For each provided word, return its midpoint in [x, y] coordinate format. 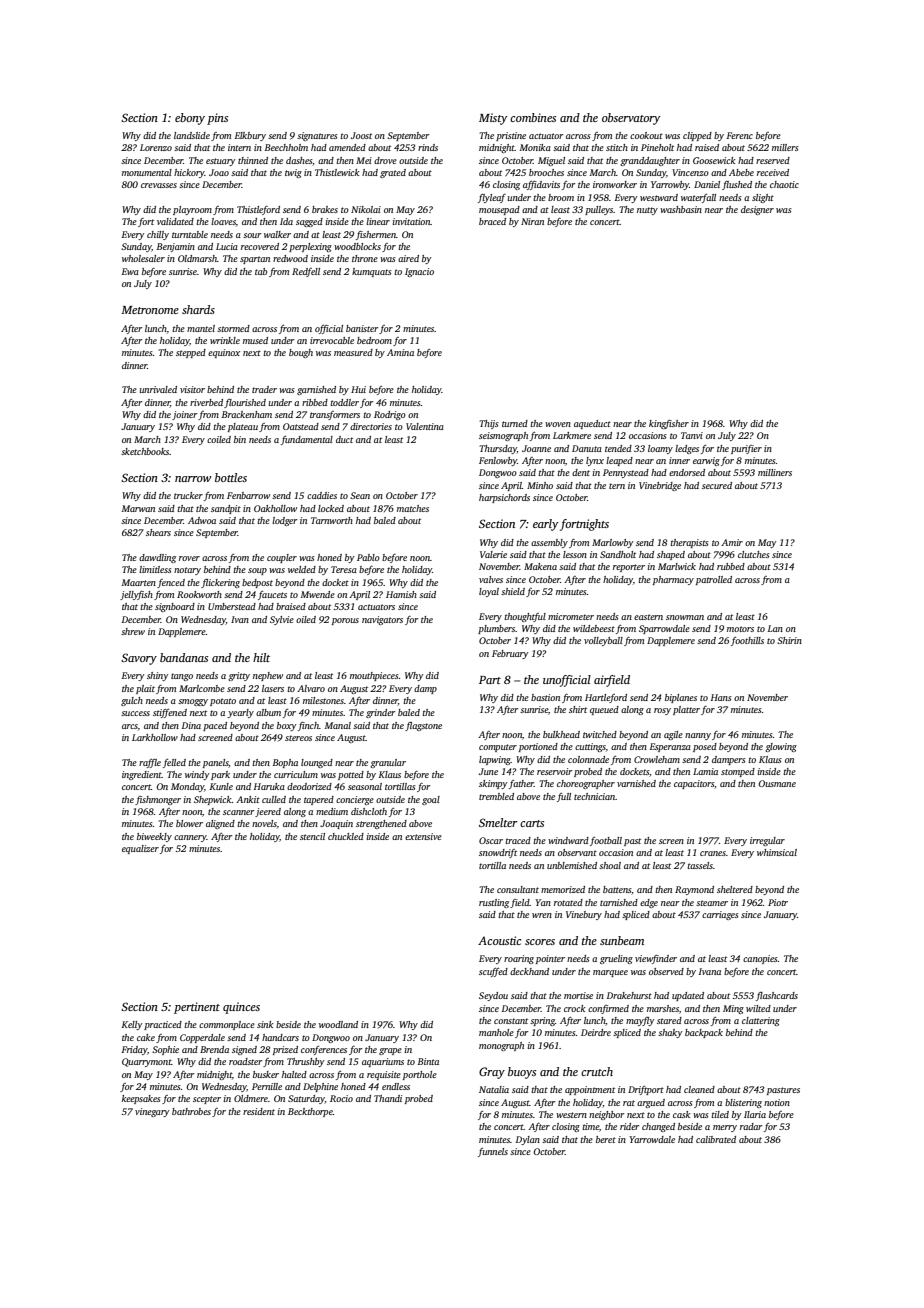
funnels [493, 1152]
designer [757, 210]
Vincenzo [690, 172]
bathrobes [191, 1111]
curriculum [296, 774]
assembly [549, 543]
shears [158, 532]
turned [515, 423]
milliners [775, 472]
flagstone [423, 726]
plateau [243, 427]
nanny [698, 736]
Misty [493, 119]
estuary [220, 162]
